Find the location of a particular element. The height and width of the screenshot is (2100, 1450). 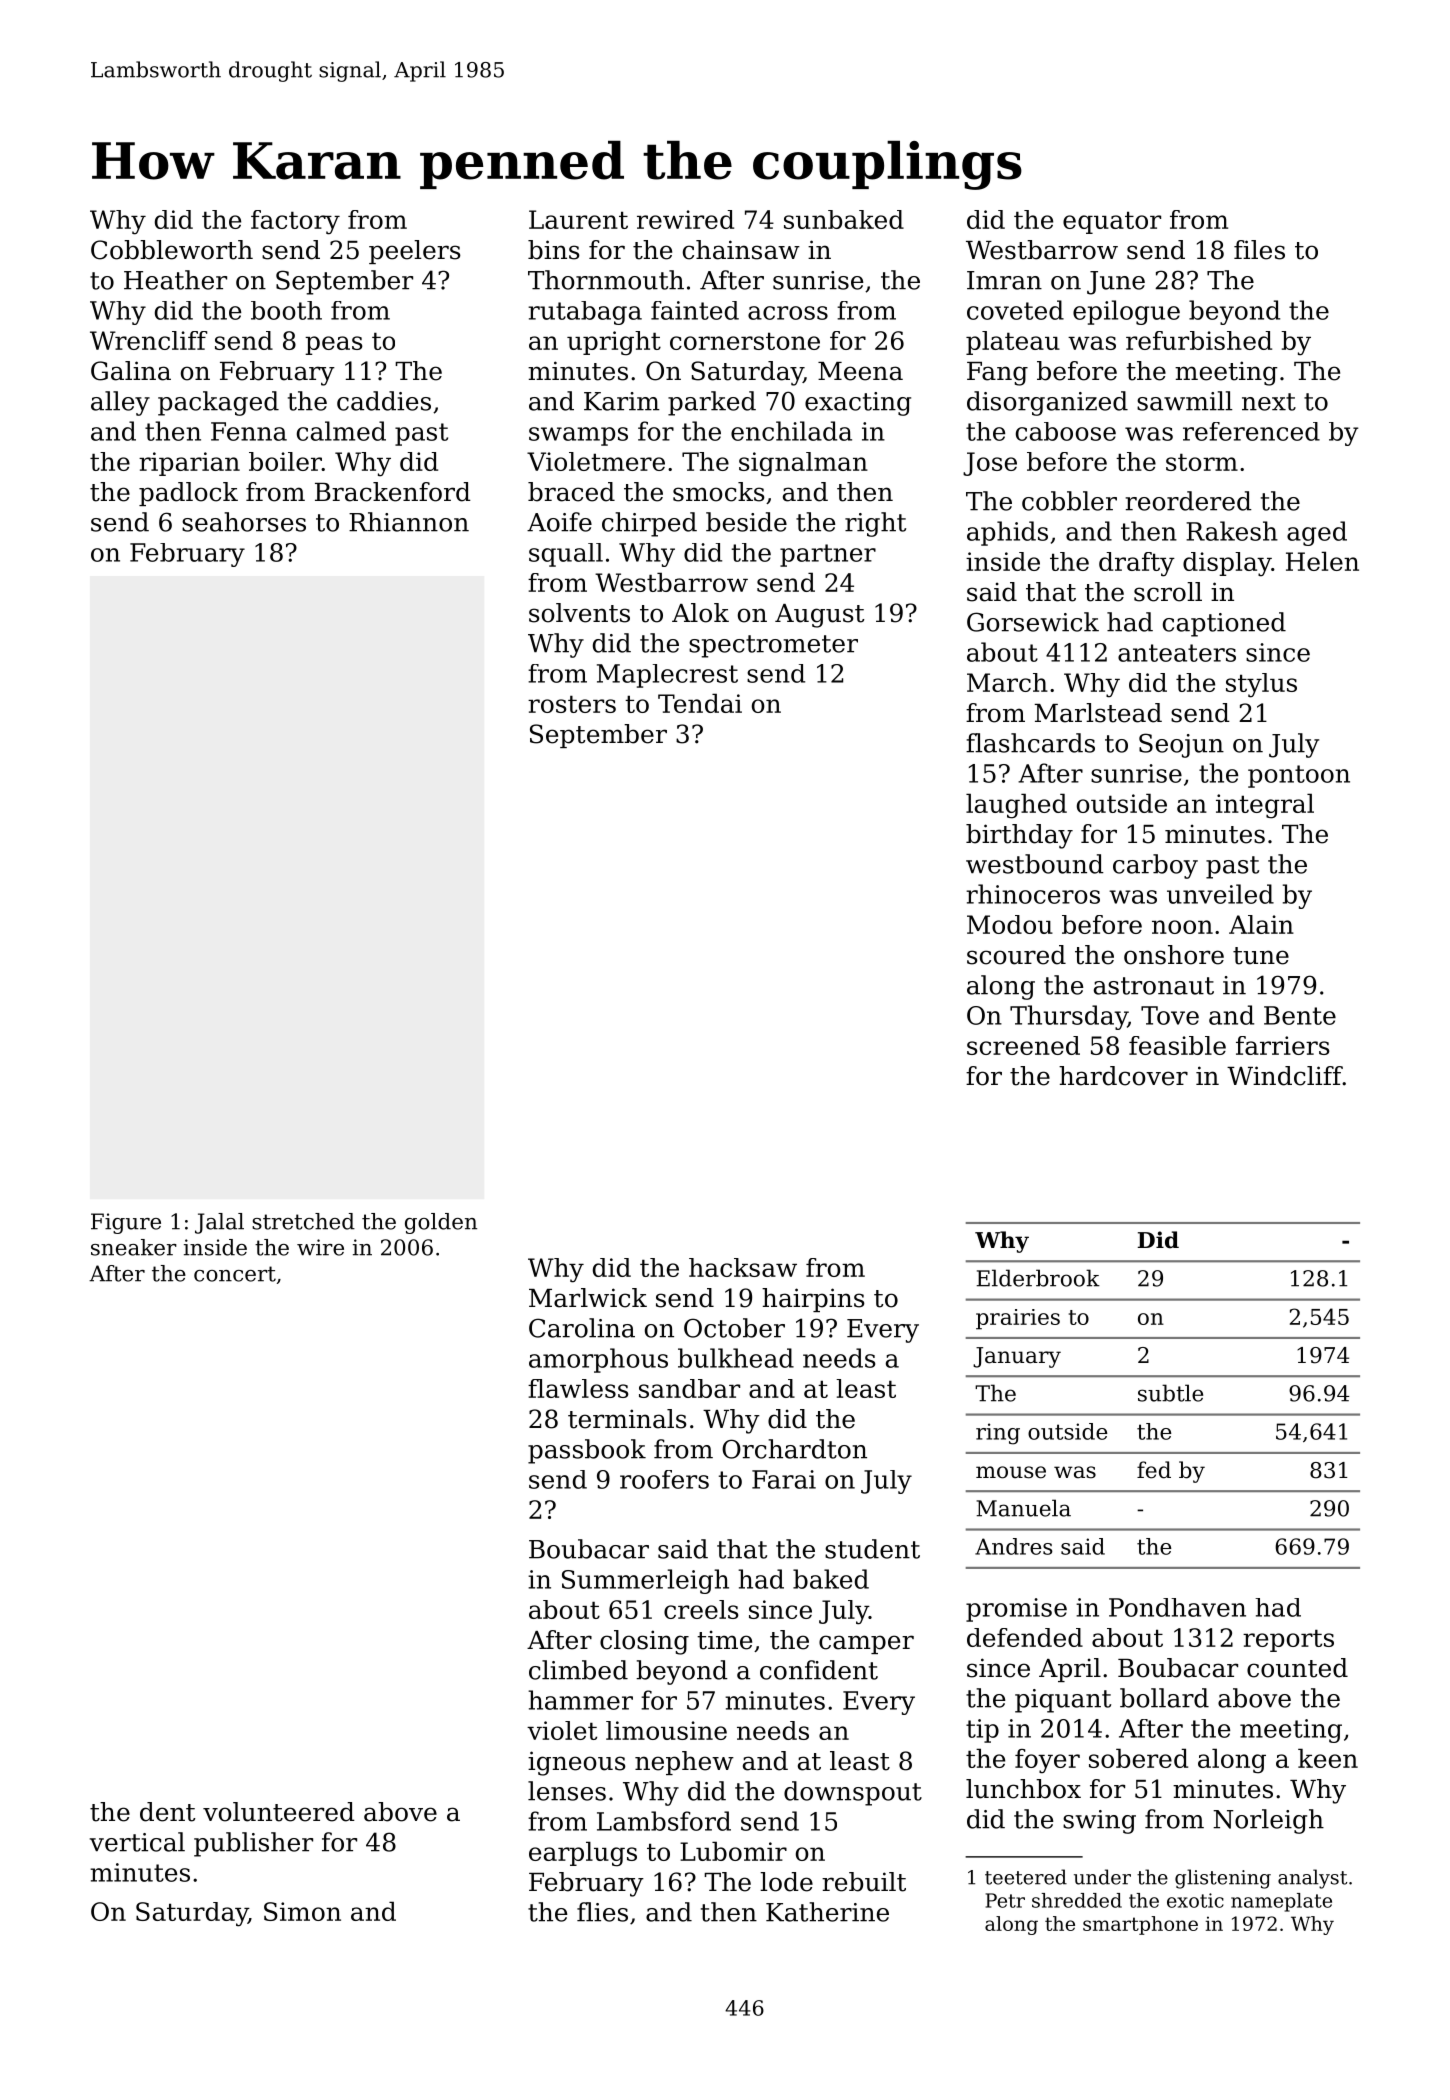

concert is located at coordinates (235, 1274).
